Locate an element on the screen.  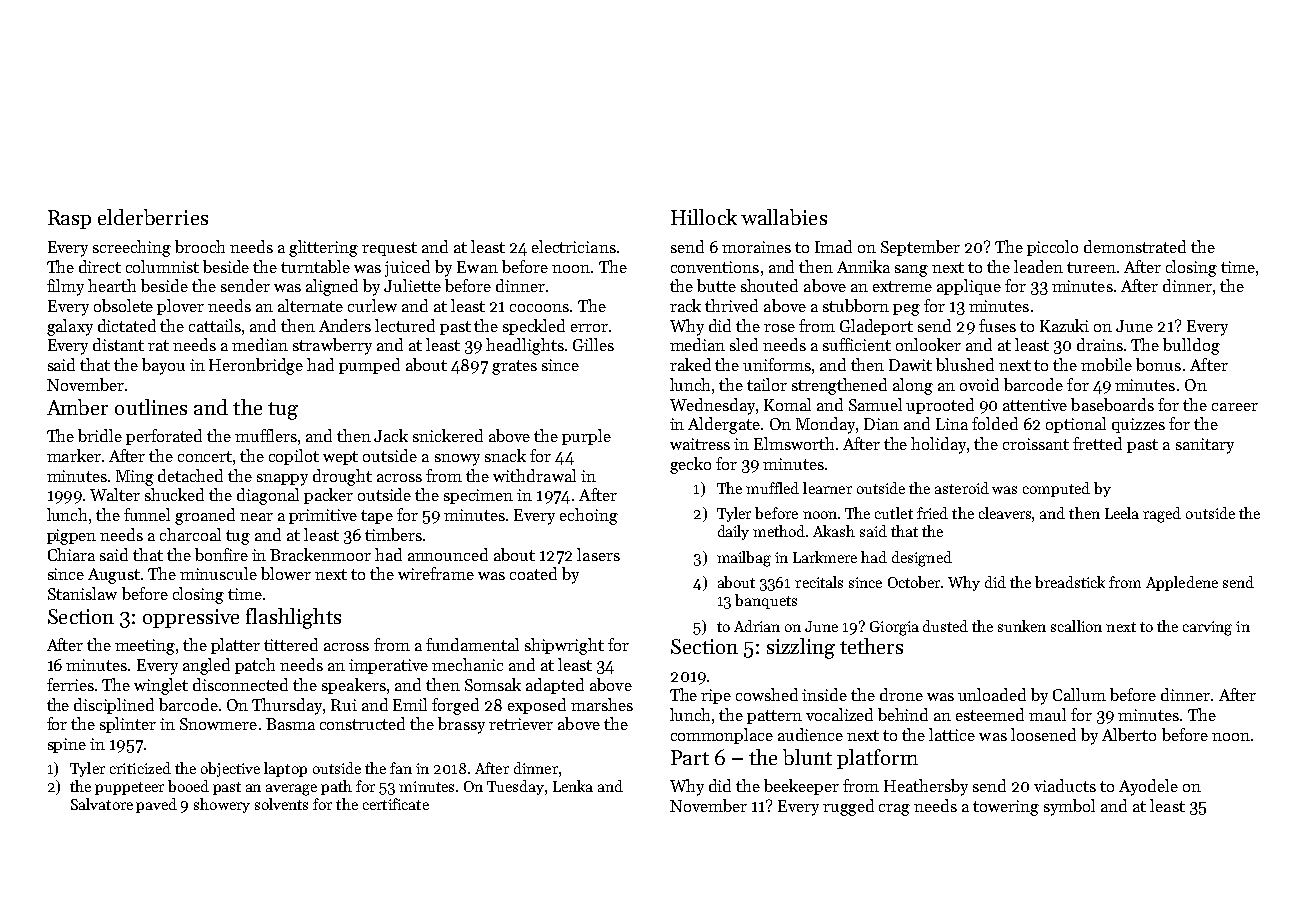
sanitary is located at coordinates (1205, 446).
